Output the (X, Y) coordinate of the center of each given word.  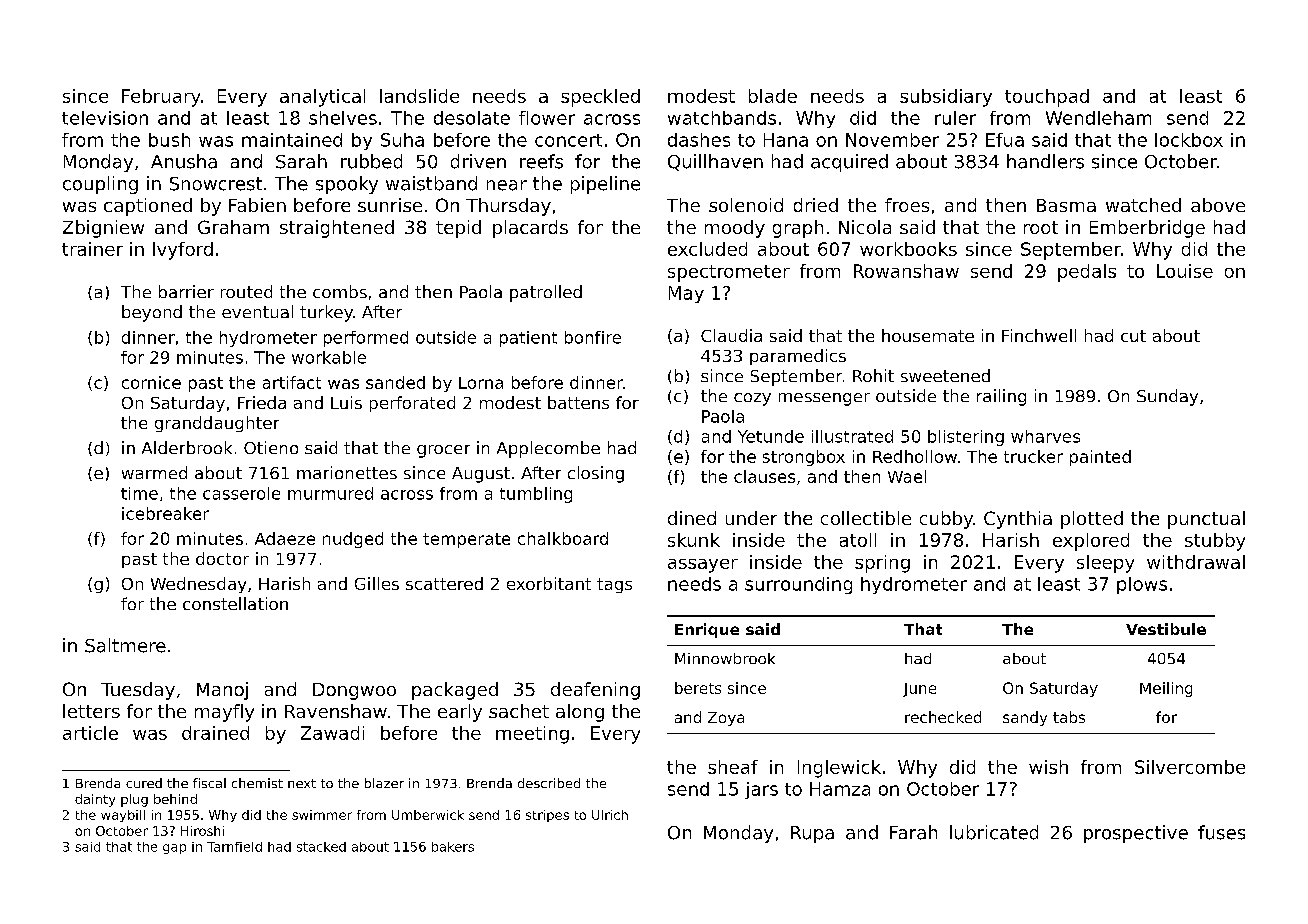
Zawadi (332, 733)
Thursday (508, 207)
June (919, 690)
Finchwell (1039, 335)
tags (614, 585)
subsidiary (946, 98)
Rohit (873, 375)
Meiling (1166, 689)
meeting (532, 735)
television (105, 118)
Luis (346, 402)
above (1218, 205)
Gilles (377, 583)
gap (174, 849)
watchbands (722, 118)
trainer (92, 249)
